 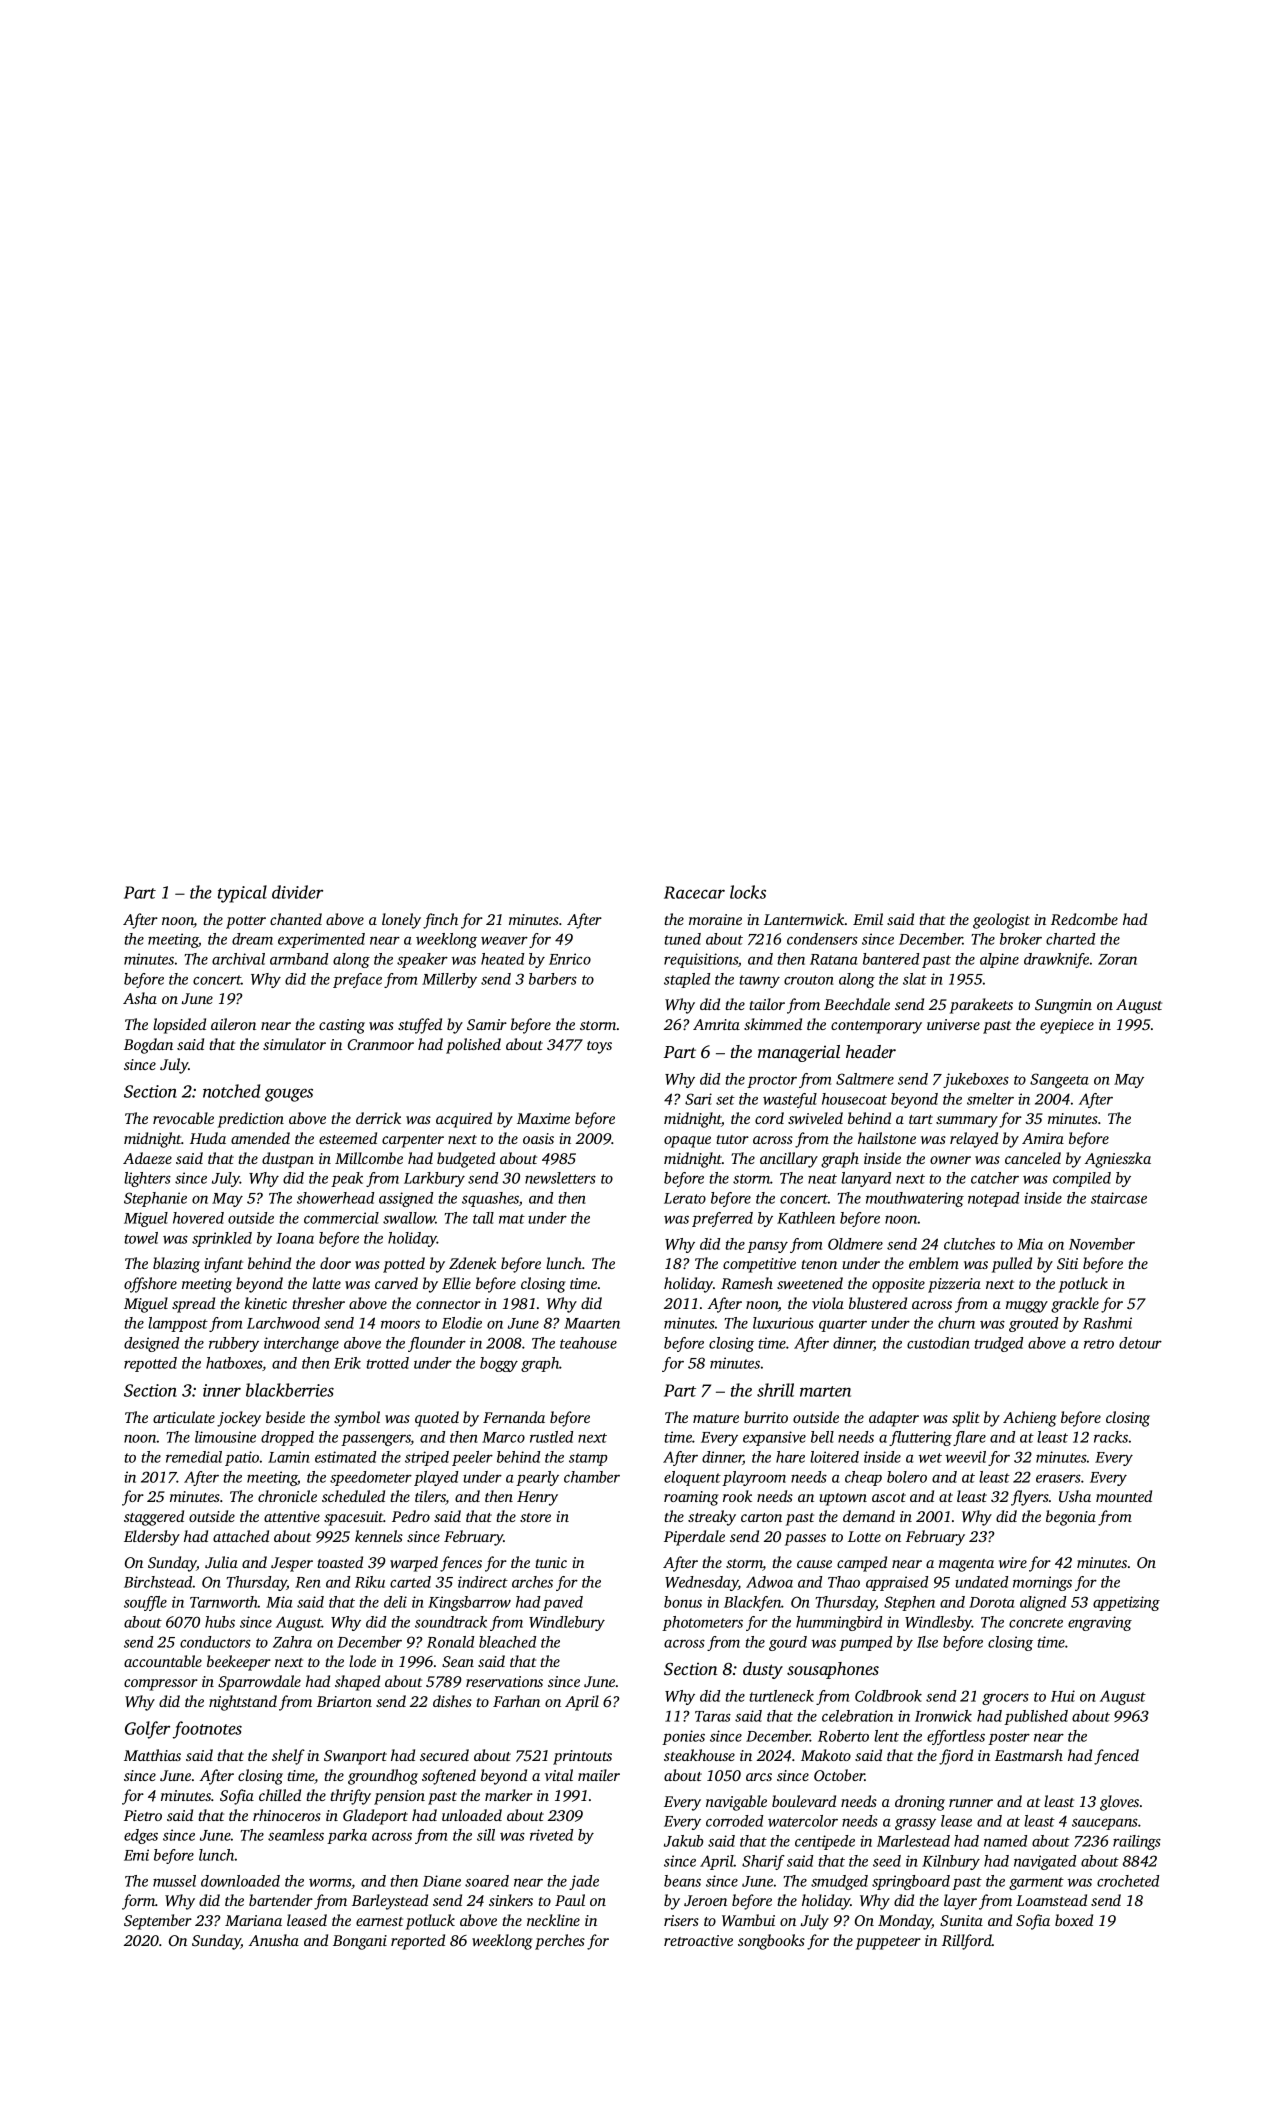 What do you see at coordinates (588, 1343) in the screenshot?
I see `teahouse` at bounding box center [588, 1343].
